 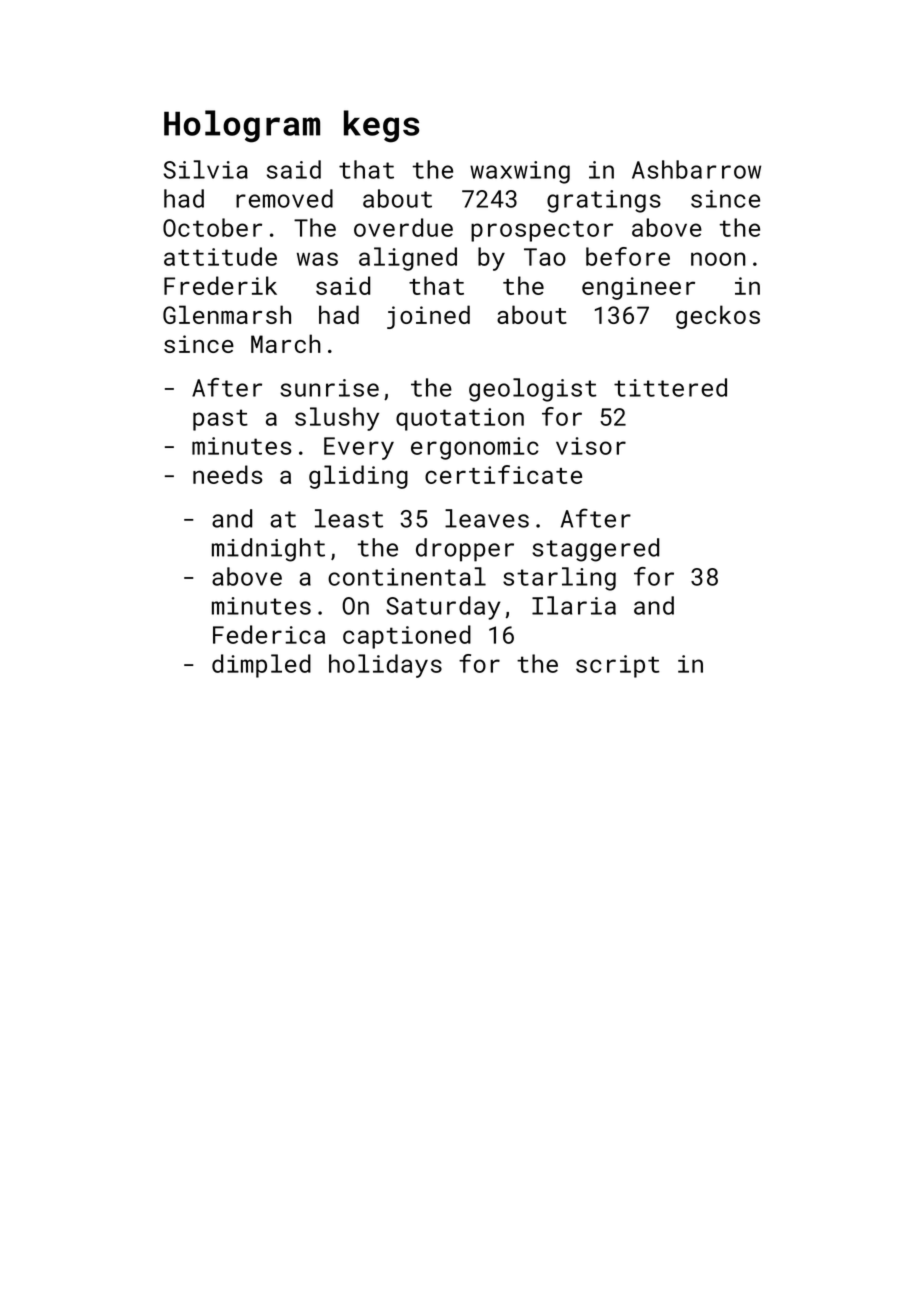 I want to click on dimpled, so click(x=261, y=666).
